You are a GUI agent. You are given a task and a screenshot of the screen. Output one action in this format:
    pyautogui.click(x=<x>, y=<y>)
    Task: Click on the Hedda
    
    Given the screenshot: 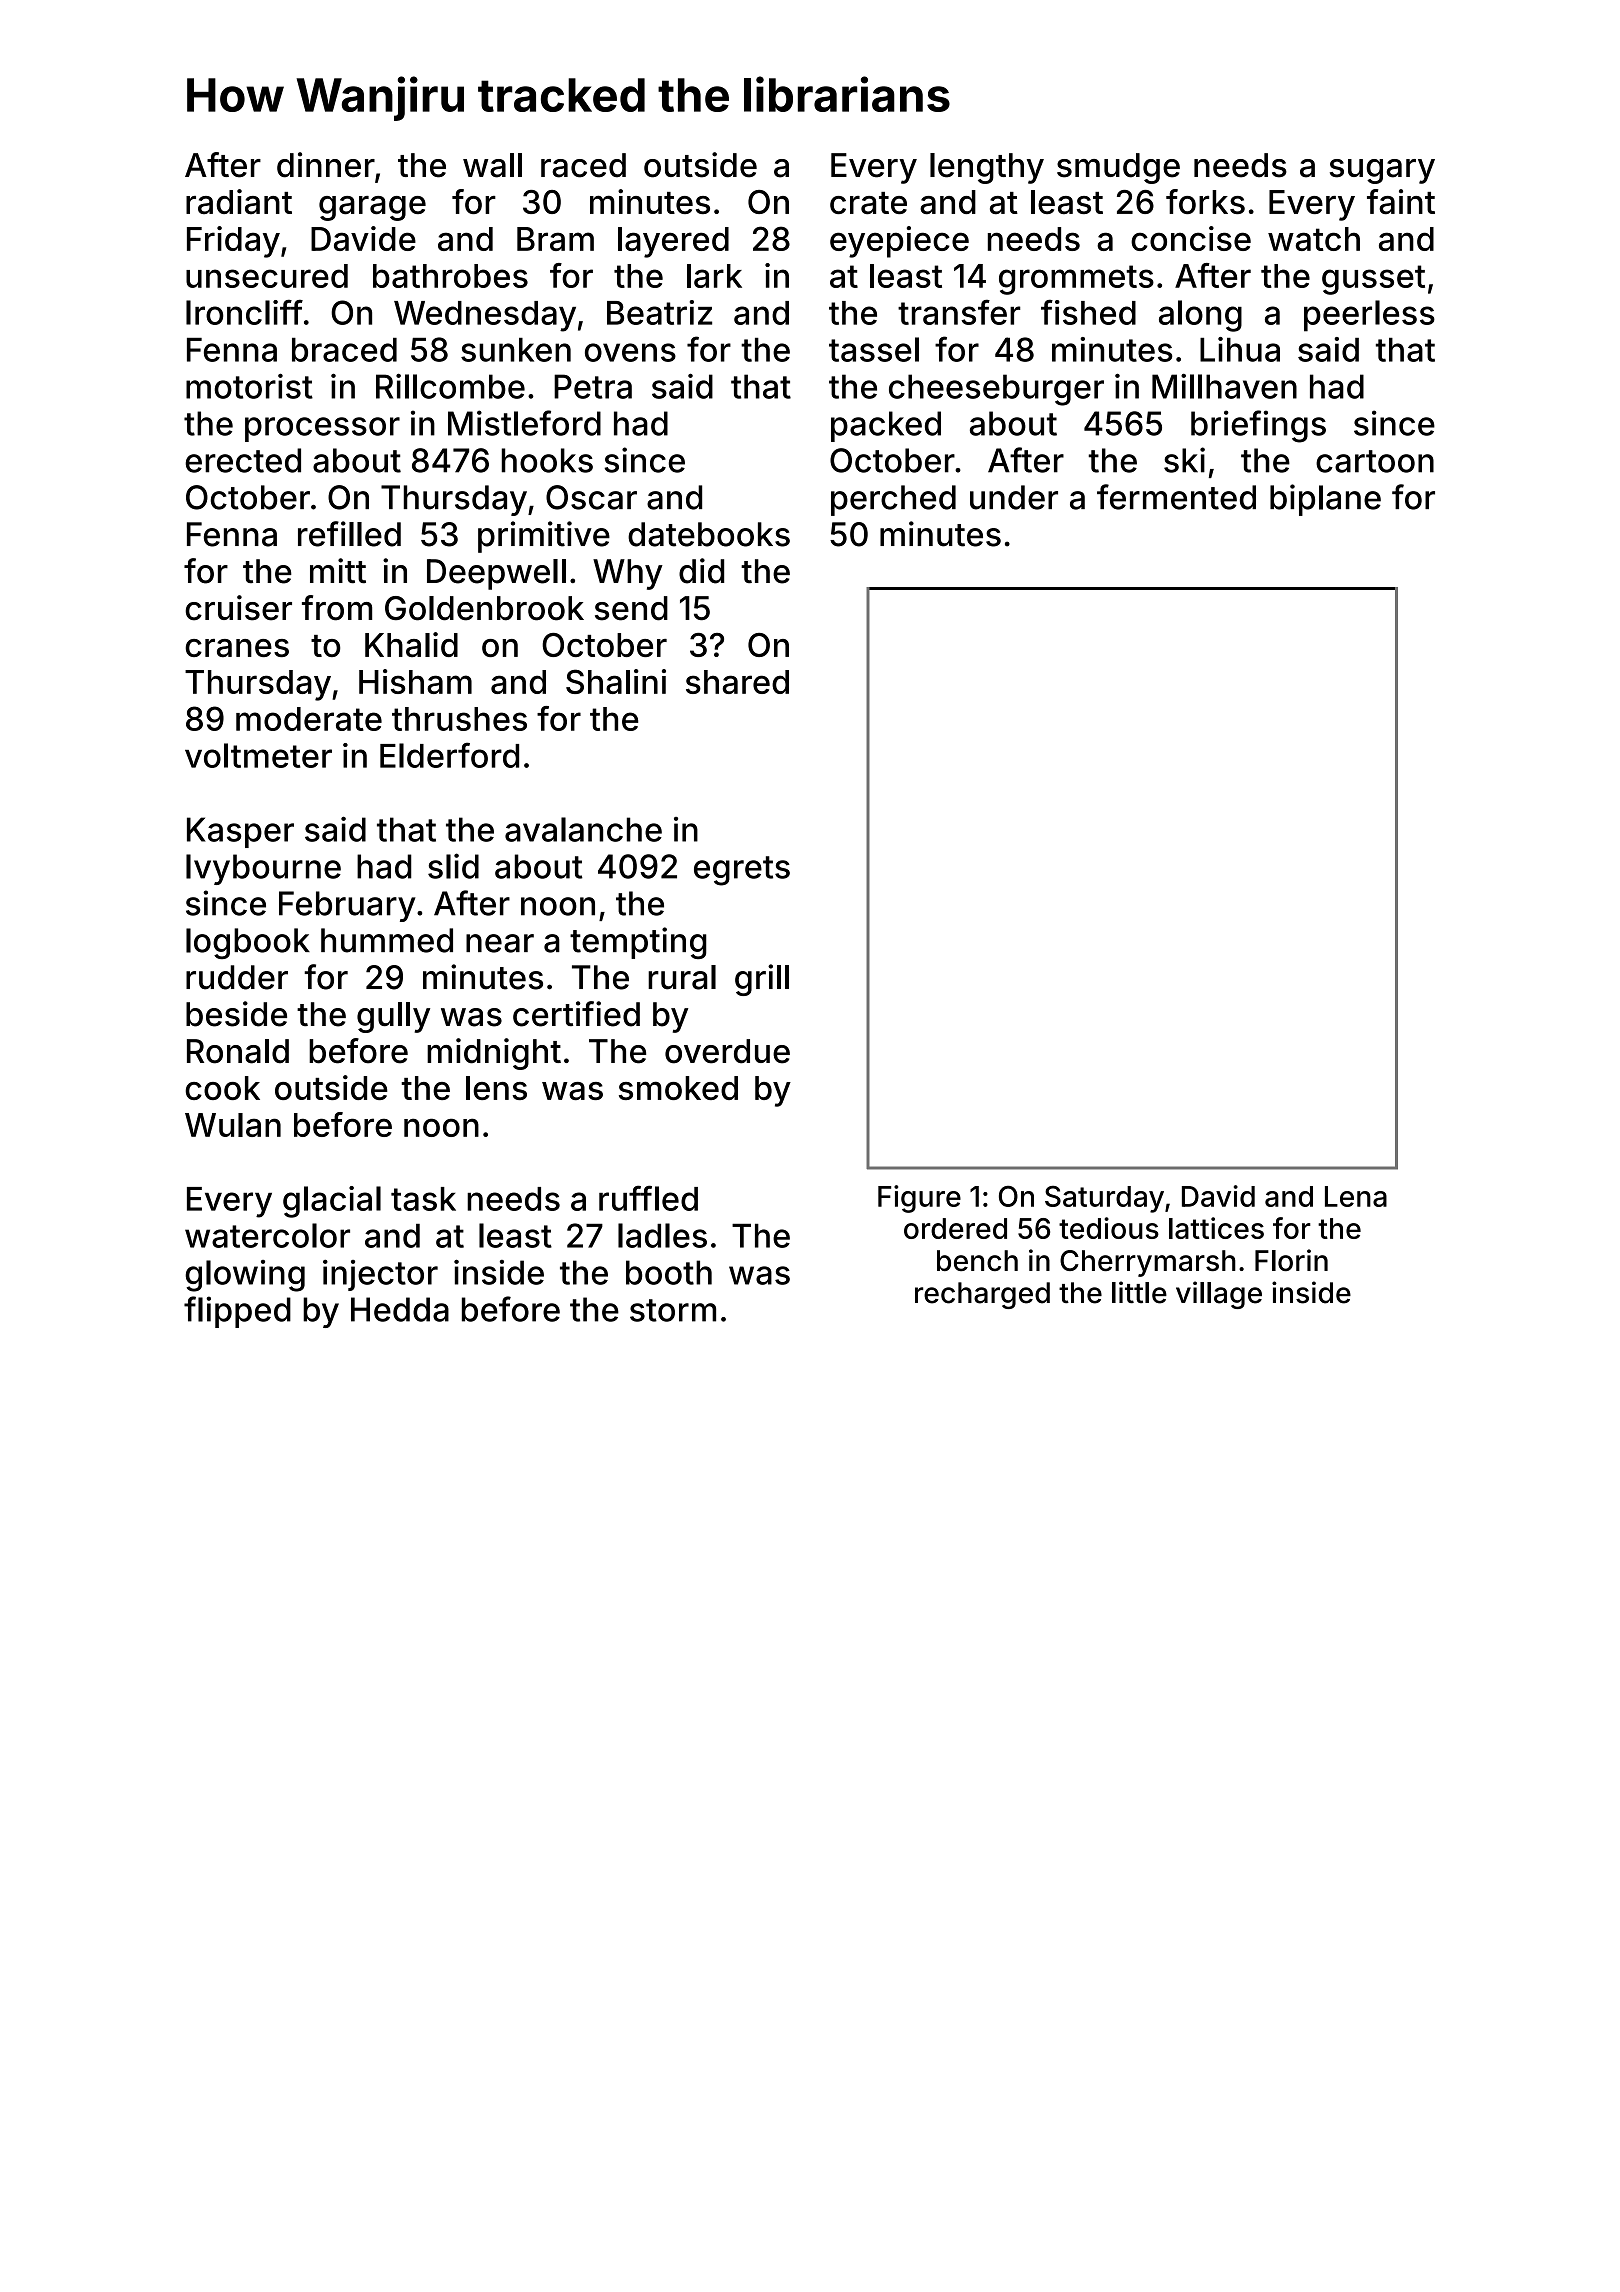 What is the action you would take?
    pyautogui.click(x=400, y=1309)
